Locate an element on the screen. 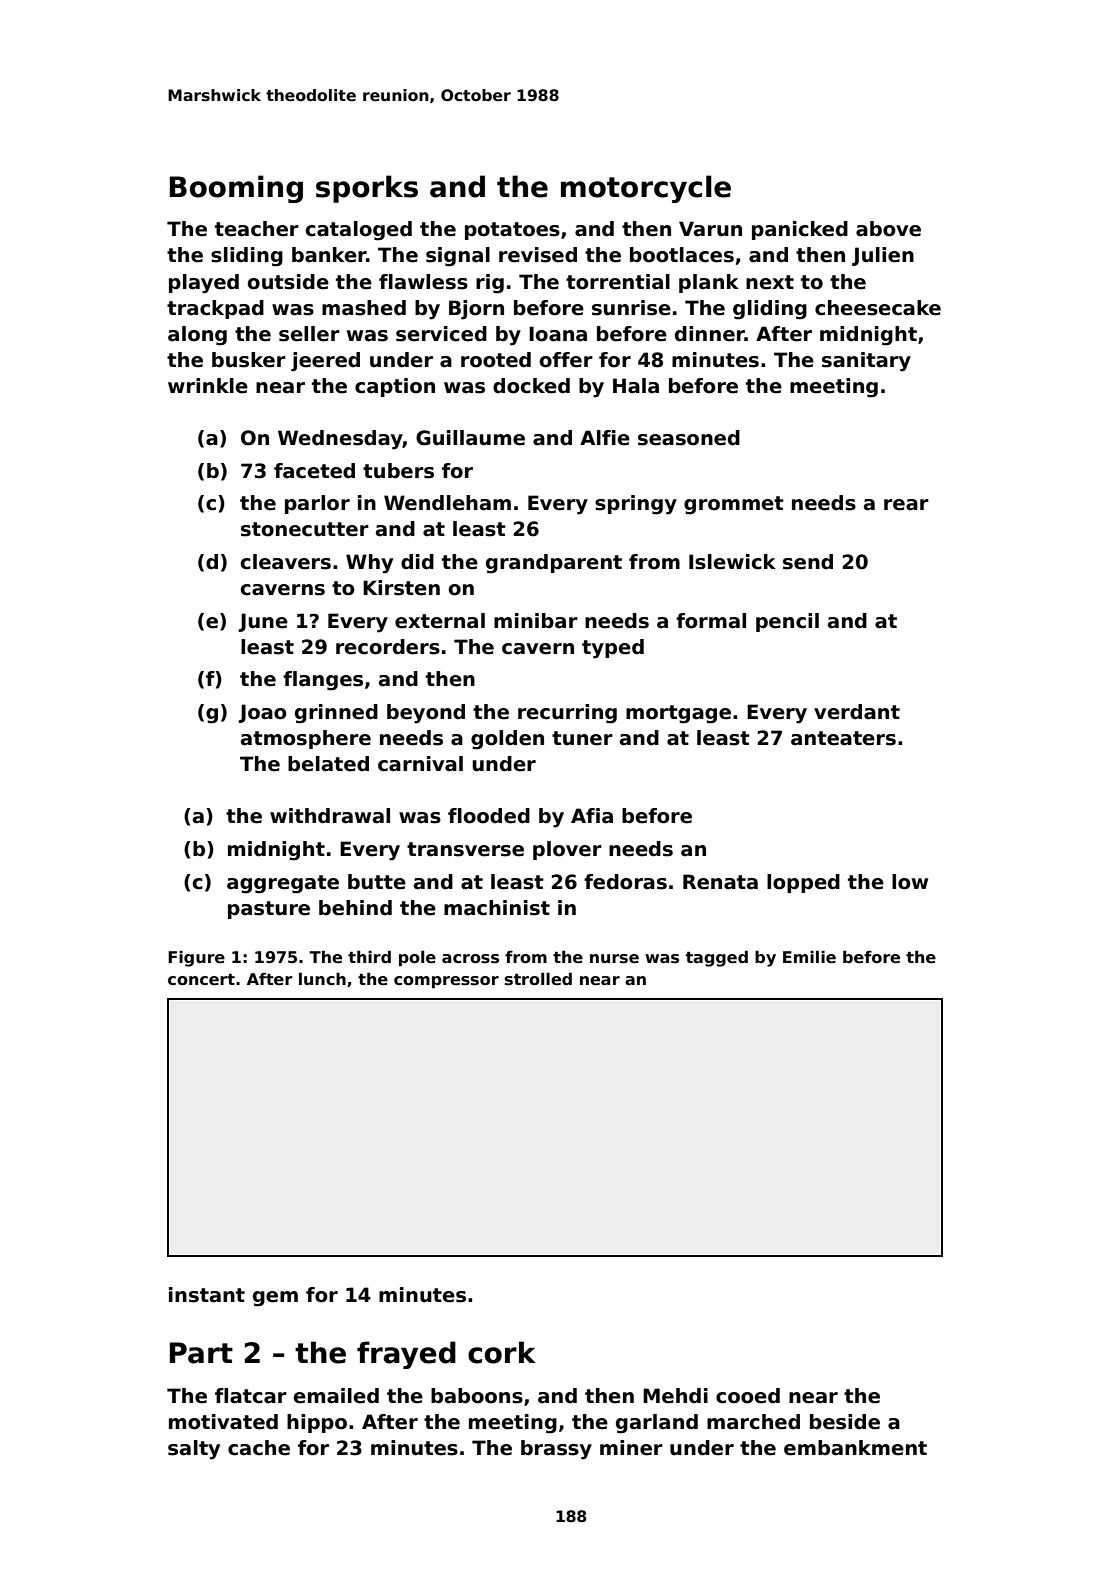 The width and height of the screenshot is (1110, 1577). grommet is located at coordinates (734, 505).
